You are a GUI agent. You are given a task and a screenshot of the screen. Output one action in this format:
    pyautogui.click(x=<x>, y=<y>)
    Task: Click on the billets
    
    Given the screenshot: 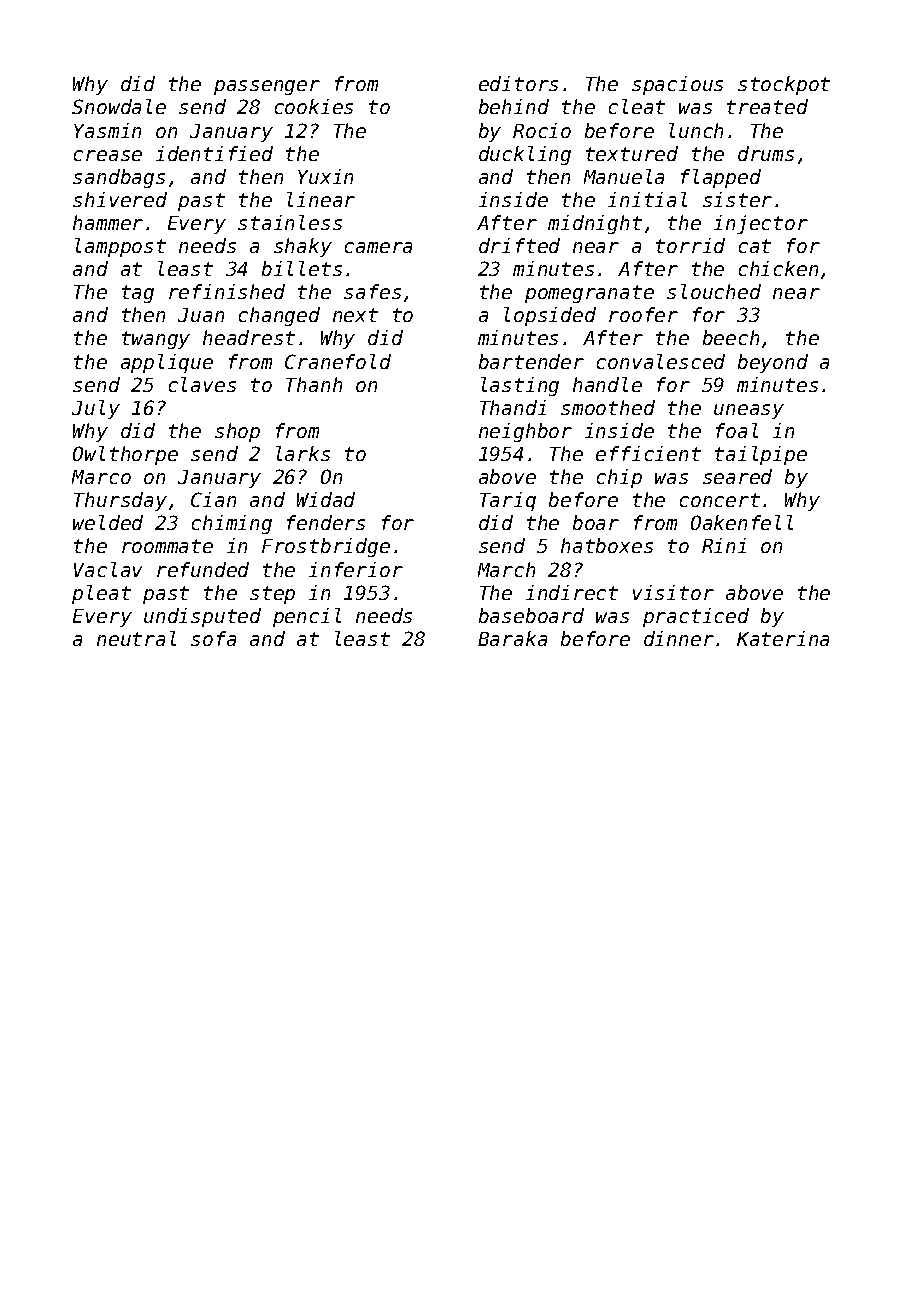 What is the action you would take?
    pyautogui.click(x=302, y=268)
